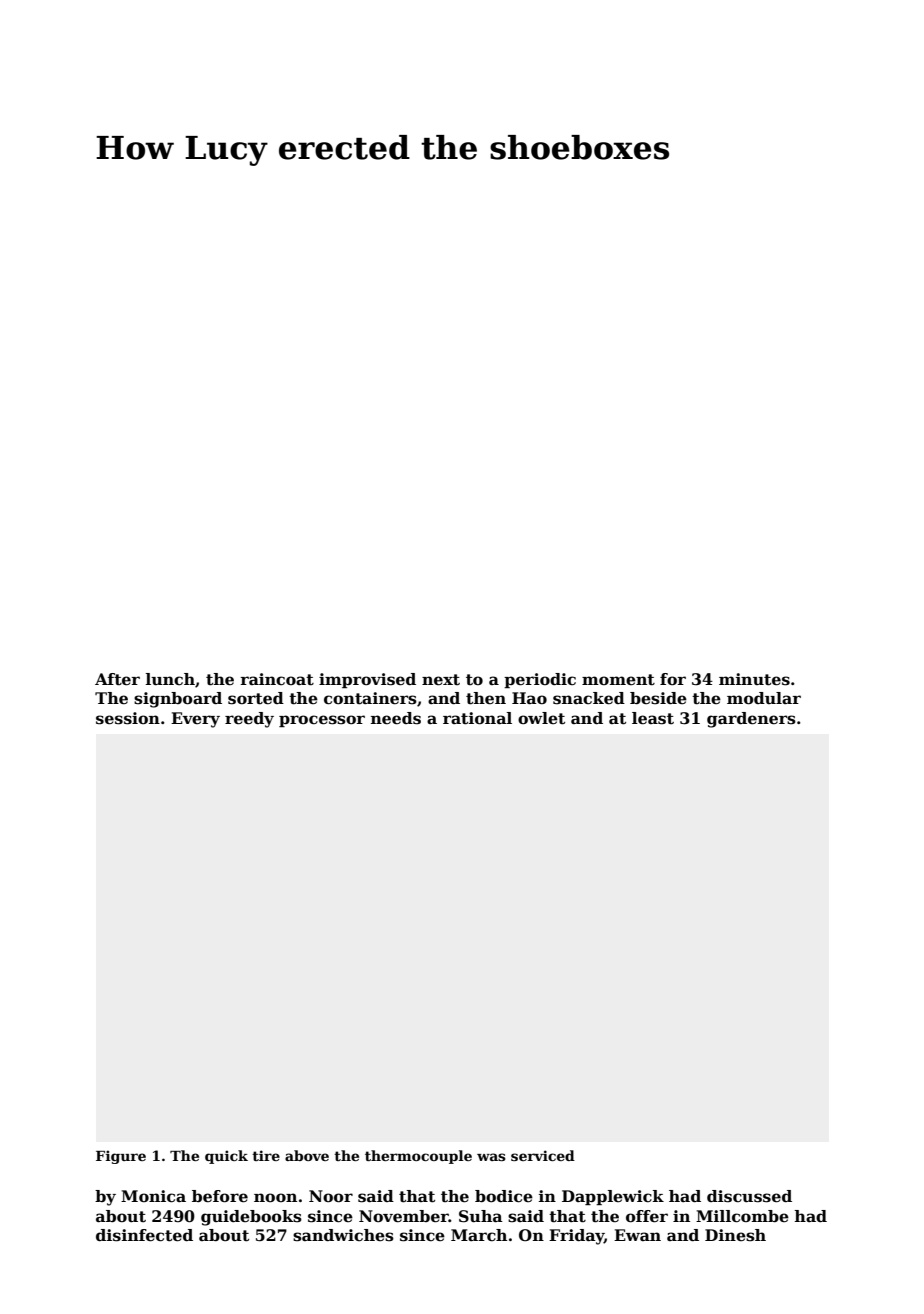 The height and width of the document is (1314, 924). Describe the element at coordinates (541, 718) in the document. I see `owlet` at that location.
